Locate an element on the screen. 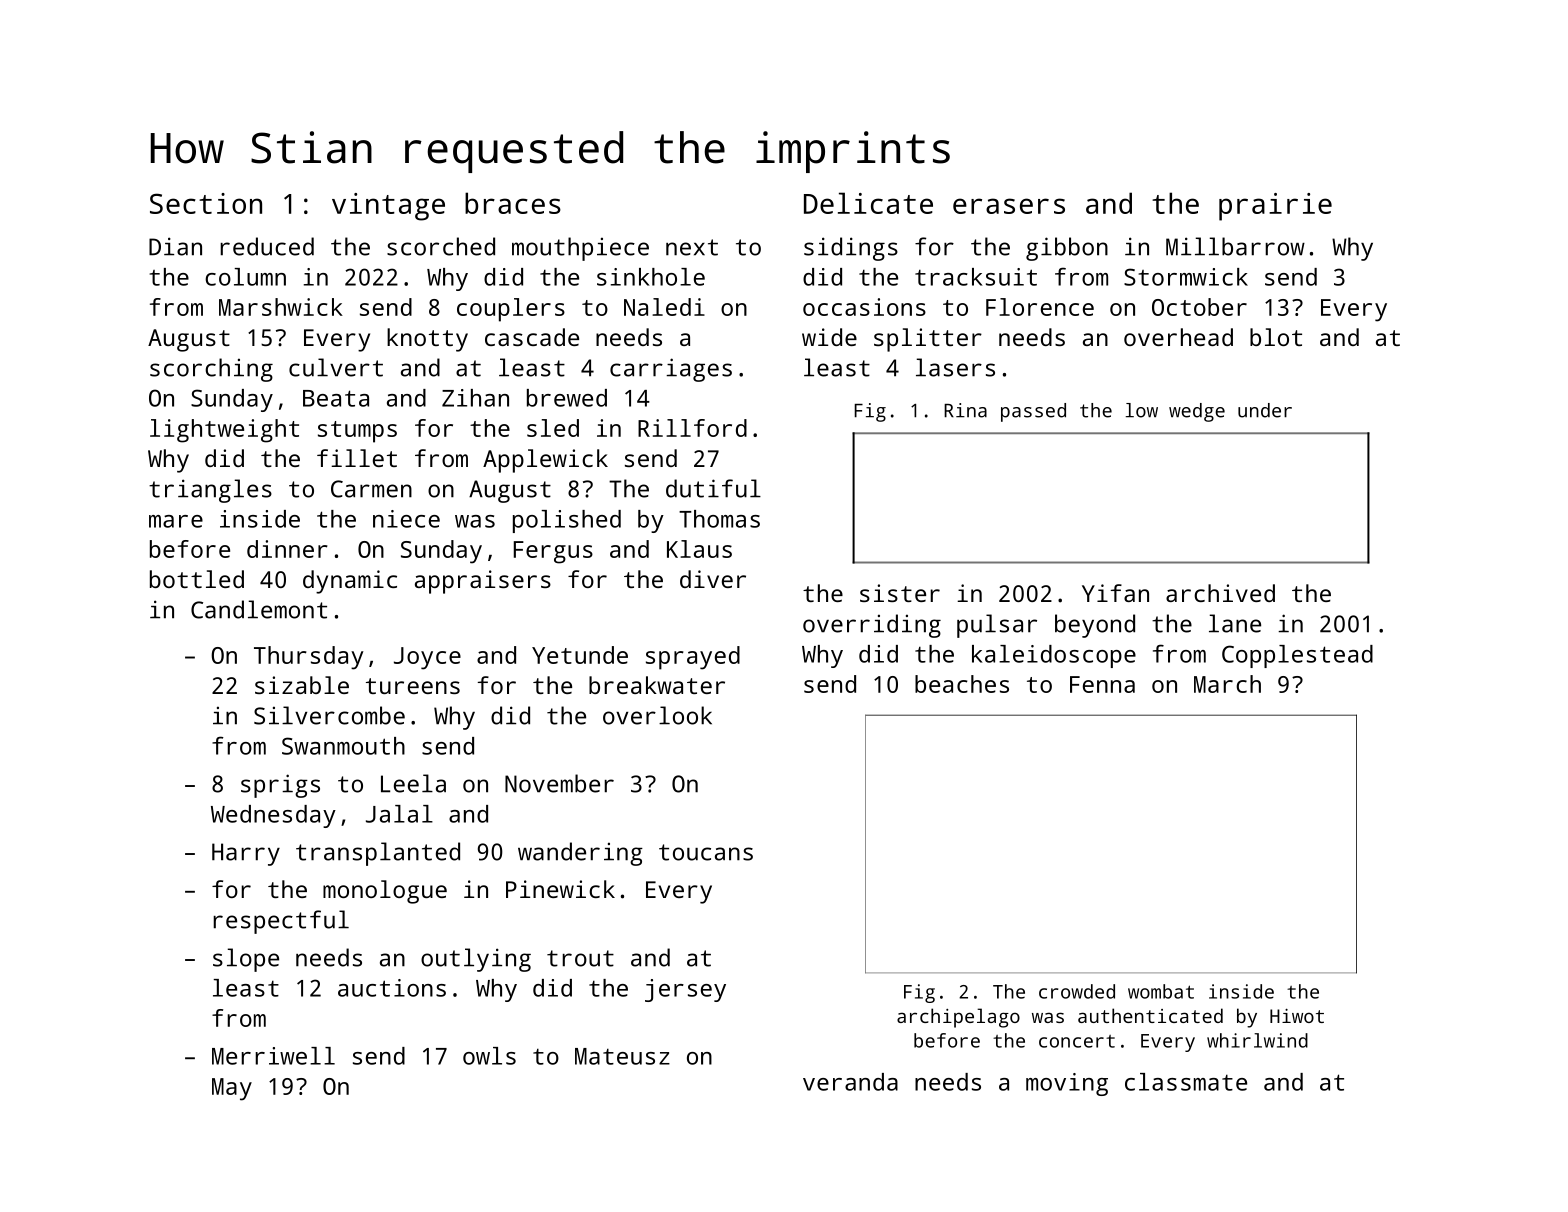  Stormwick is located at coordinates (1186, 277).
